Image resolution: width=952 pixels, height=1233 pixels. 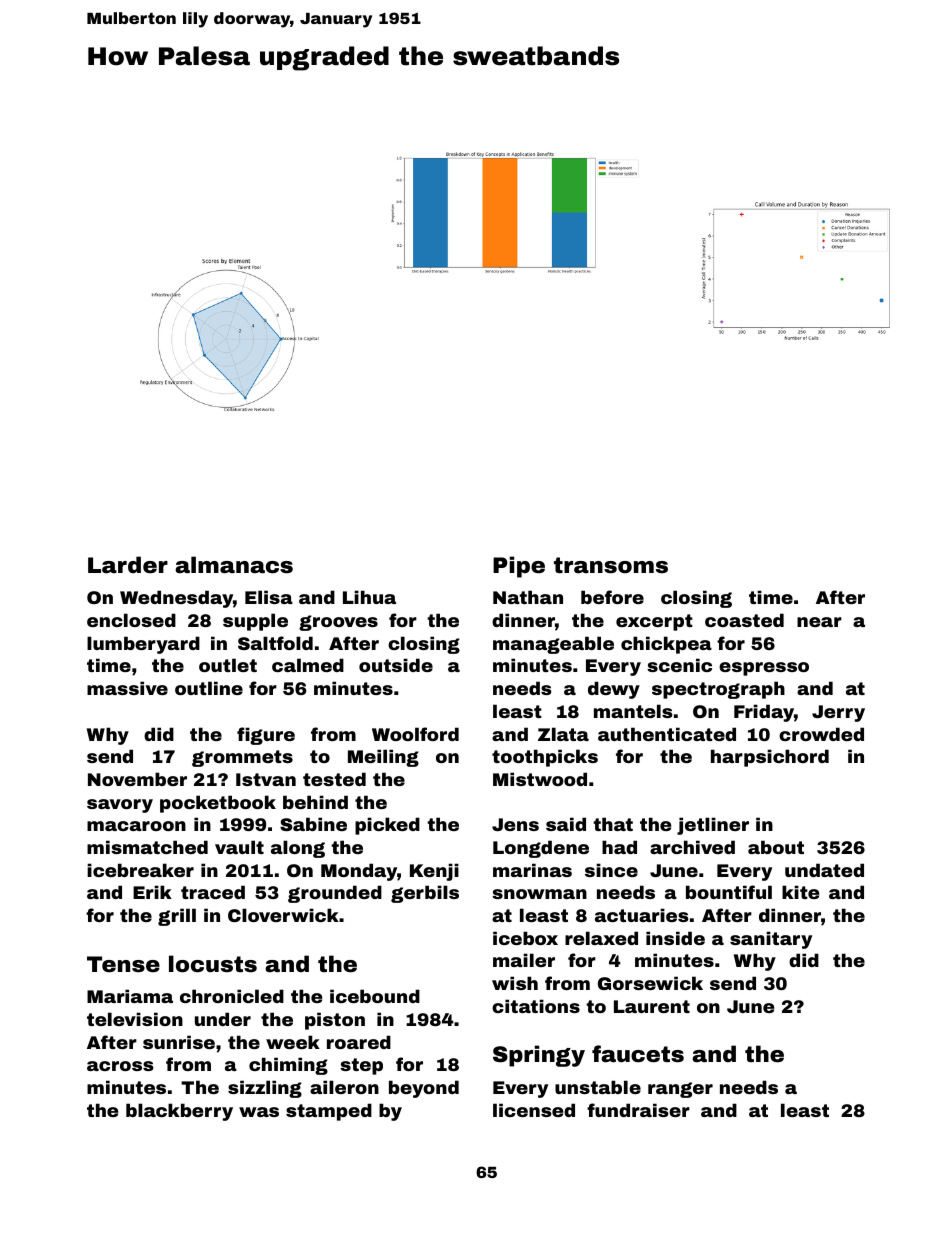 I want to click on piston, so click(x=335, y=1021).
